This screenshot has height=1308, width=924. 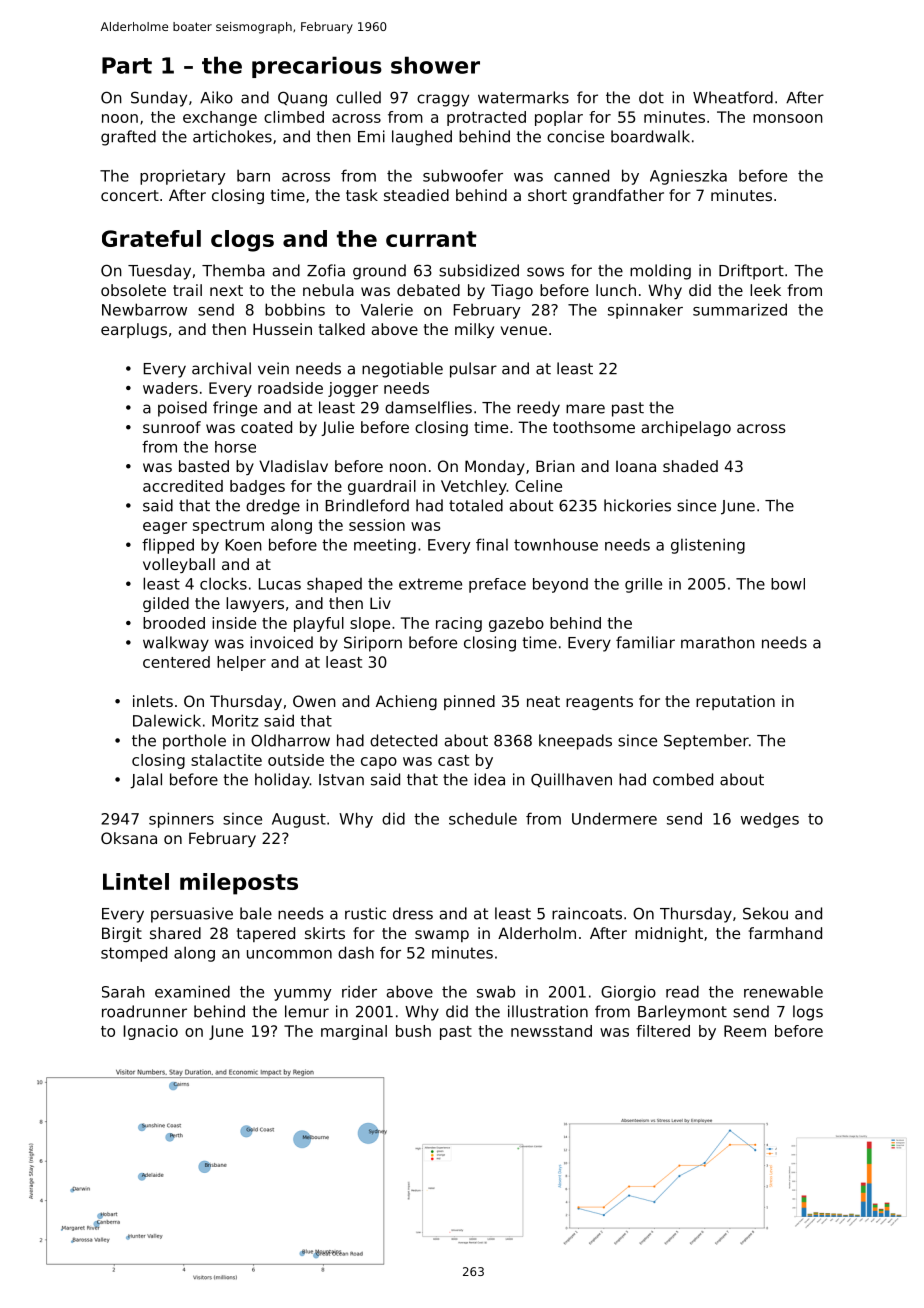 What do you see at coordinates (483, 818) in the screenshot?
I see `schedule` at bounding box center [483, 818].
